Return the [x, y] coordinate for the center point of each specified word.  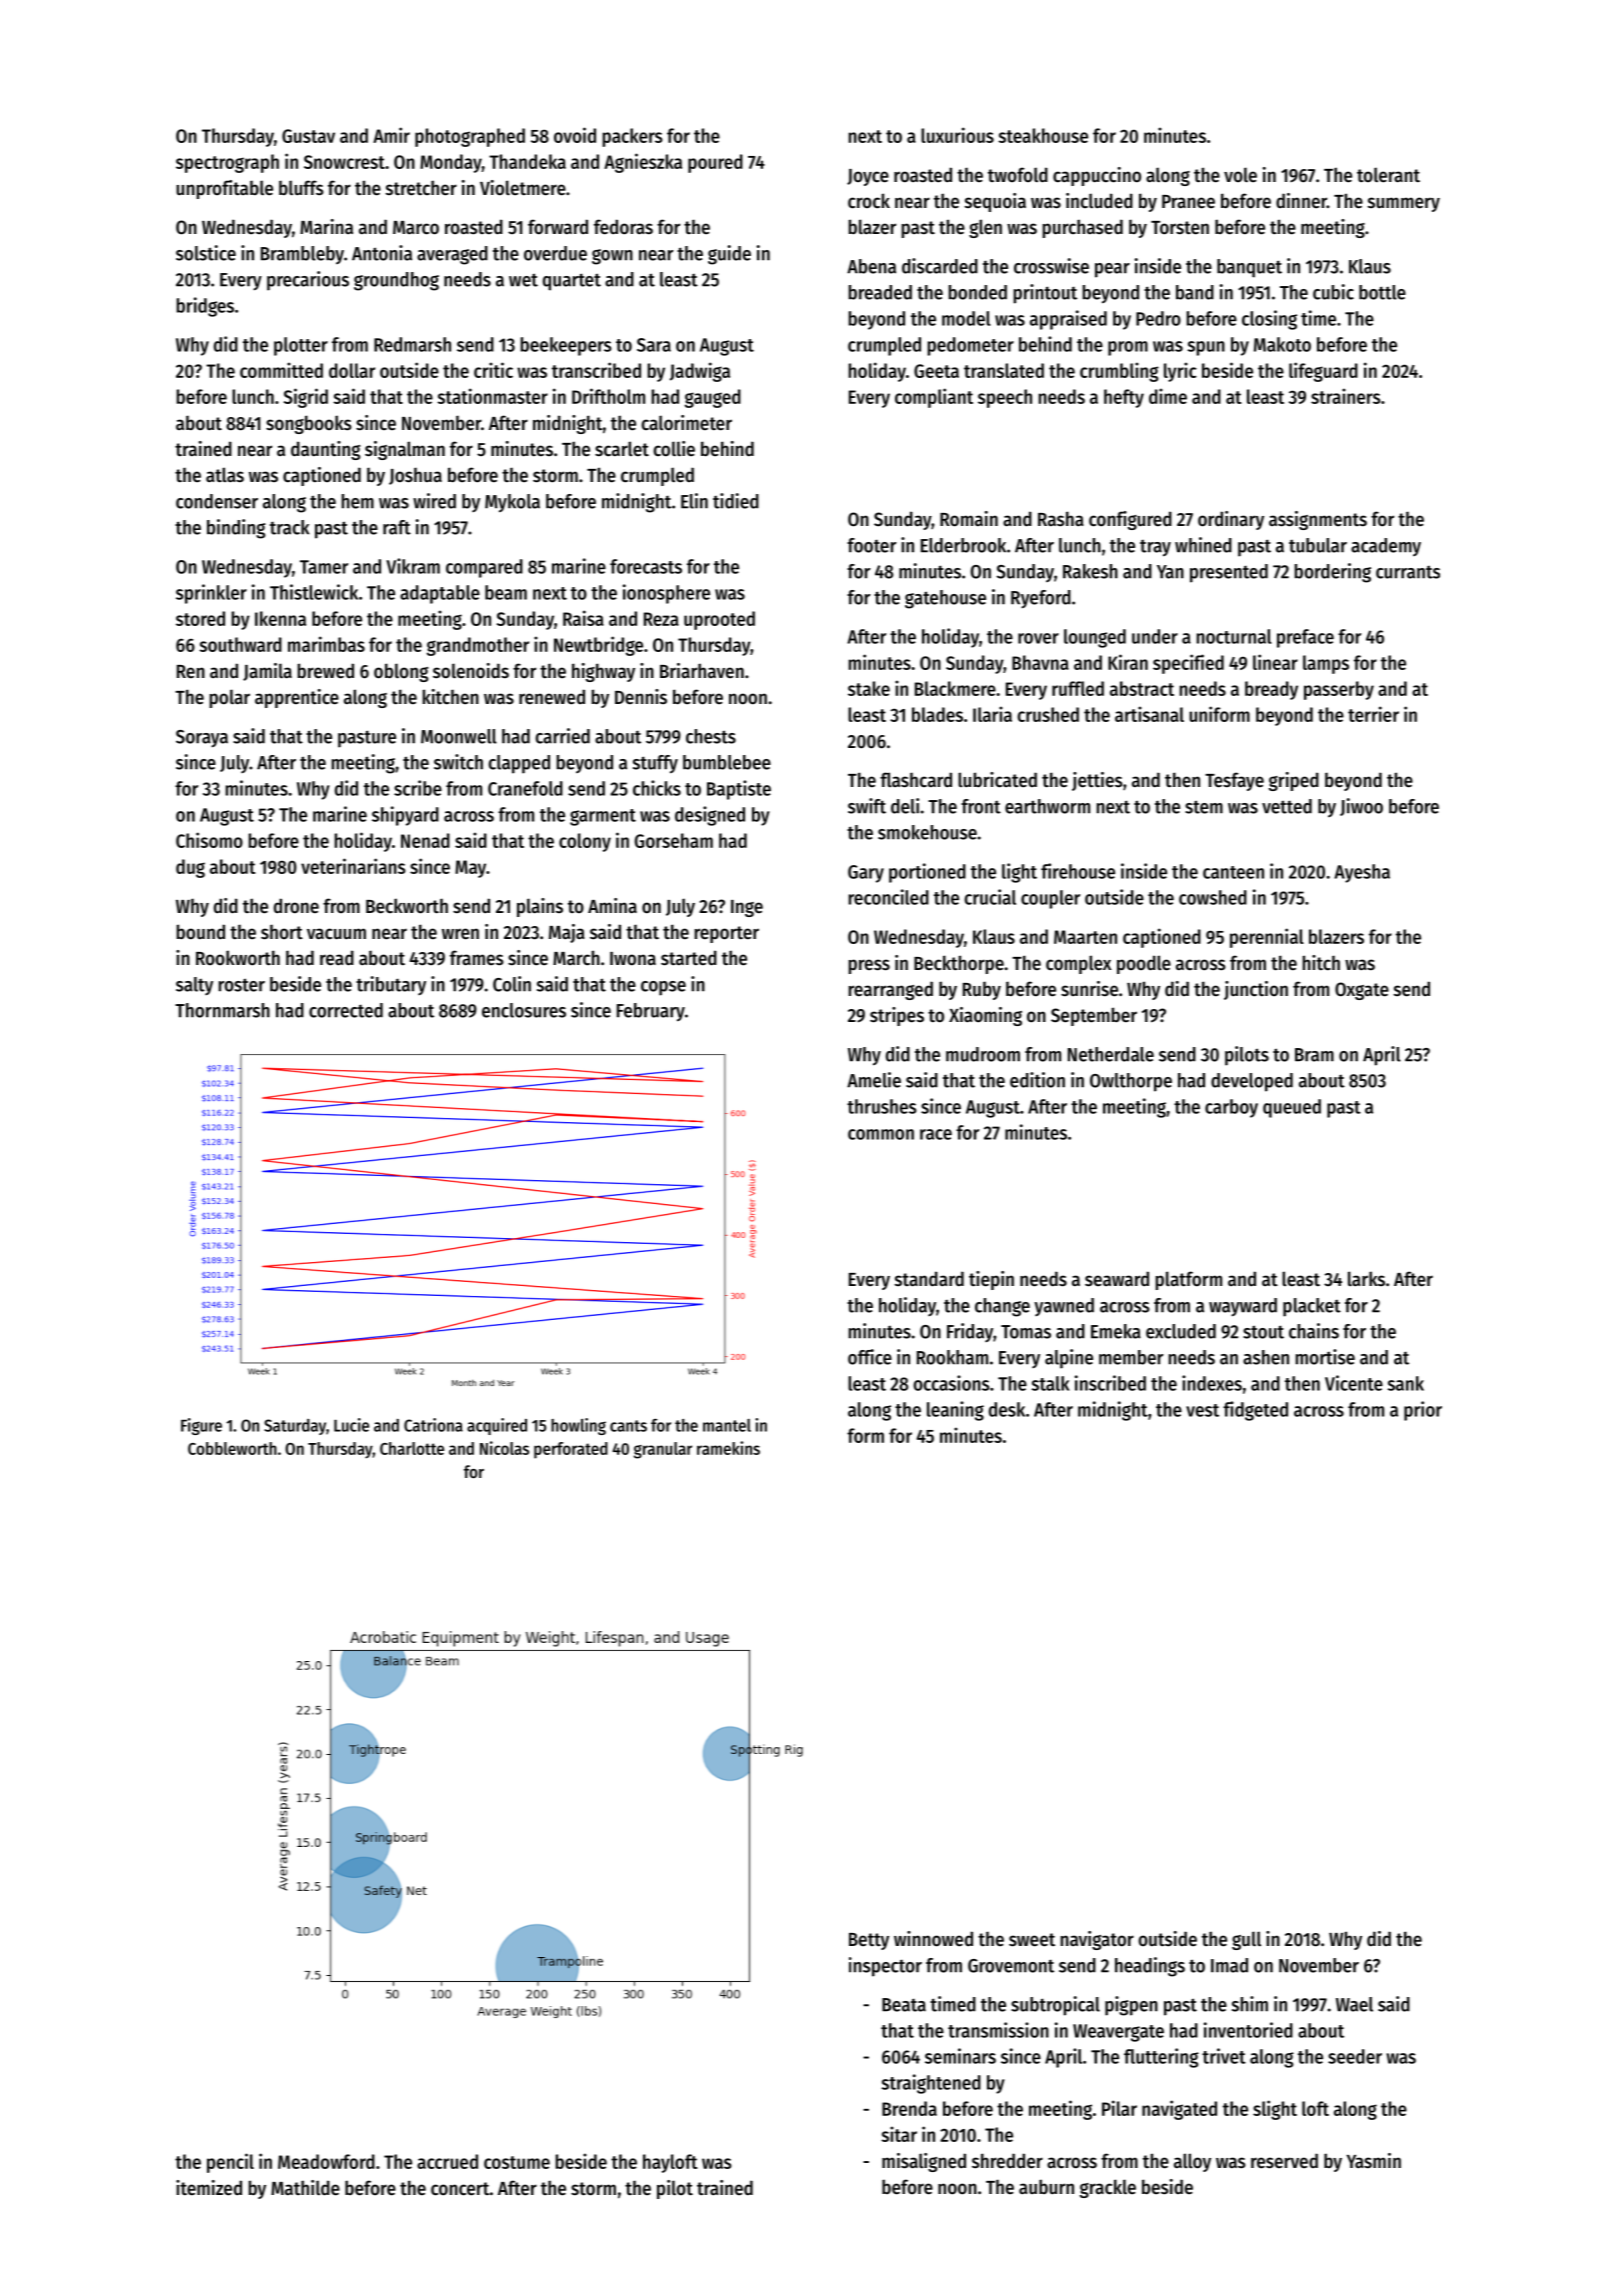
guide [729, 255]
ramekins [728, 1448]
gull [1246, 1940]
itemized [209, 2188]
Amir [391, 135]
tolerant [1388, 175]
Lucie [351, 1425]
